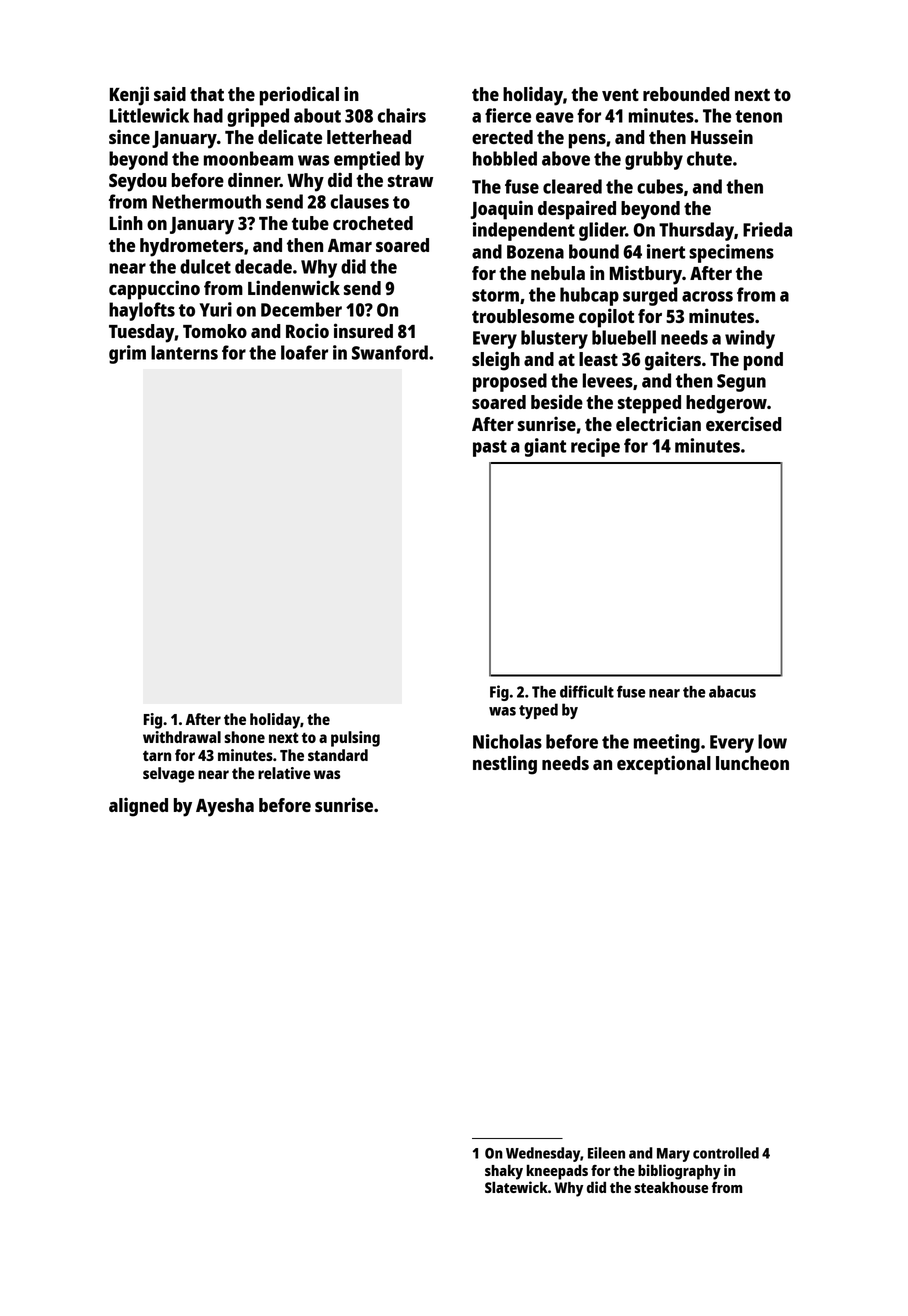 This image has width=908, height=1316. What do you see at coordinates (758, 116) in the image?
I see `tenon` at bounding box center [758, 116].
